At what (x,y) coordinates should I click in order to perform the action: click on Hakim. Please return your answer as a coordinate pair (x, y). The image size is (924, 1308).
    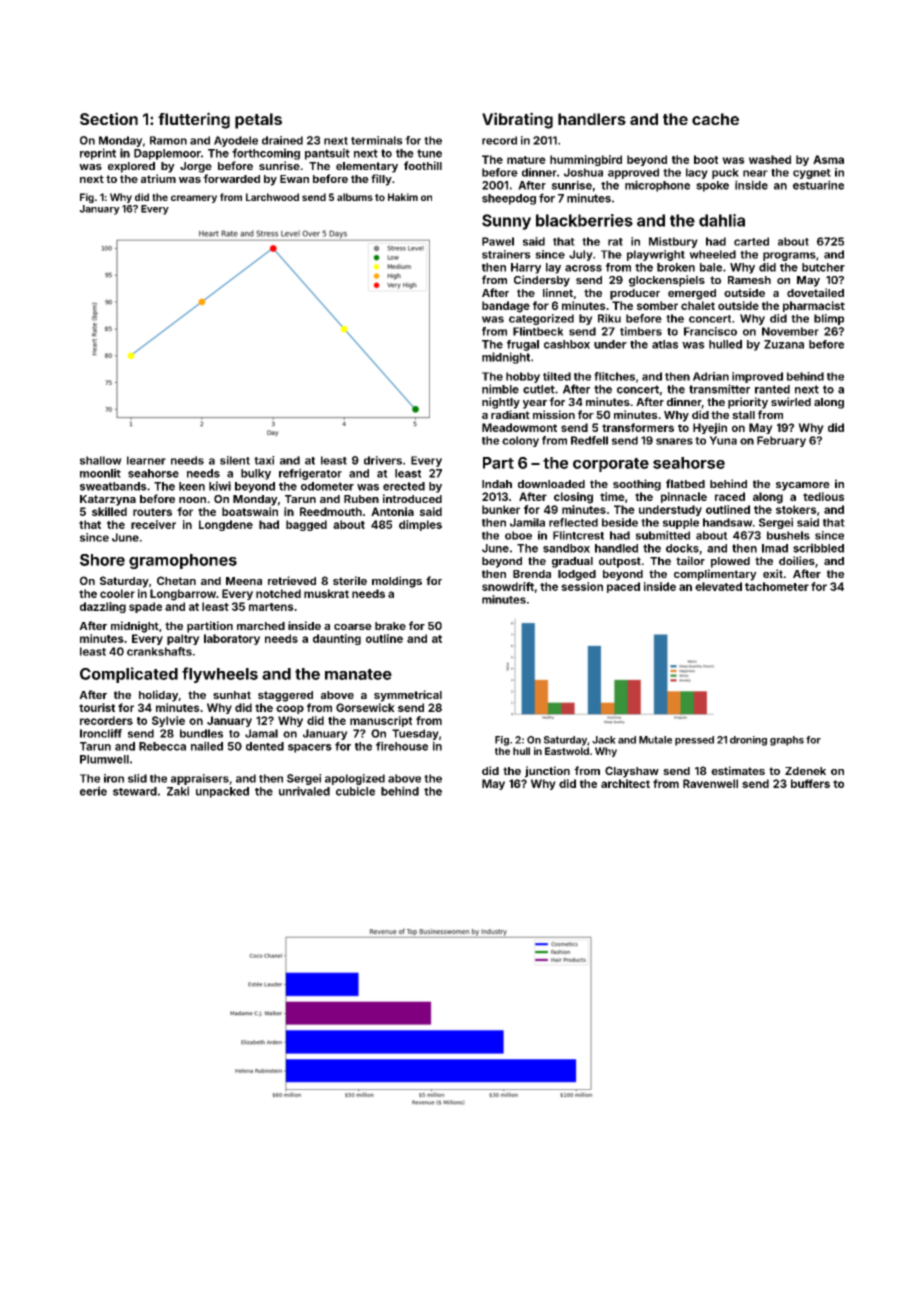
    Looking at the image, I should click on (403, 197).
